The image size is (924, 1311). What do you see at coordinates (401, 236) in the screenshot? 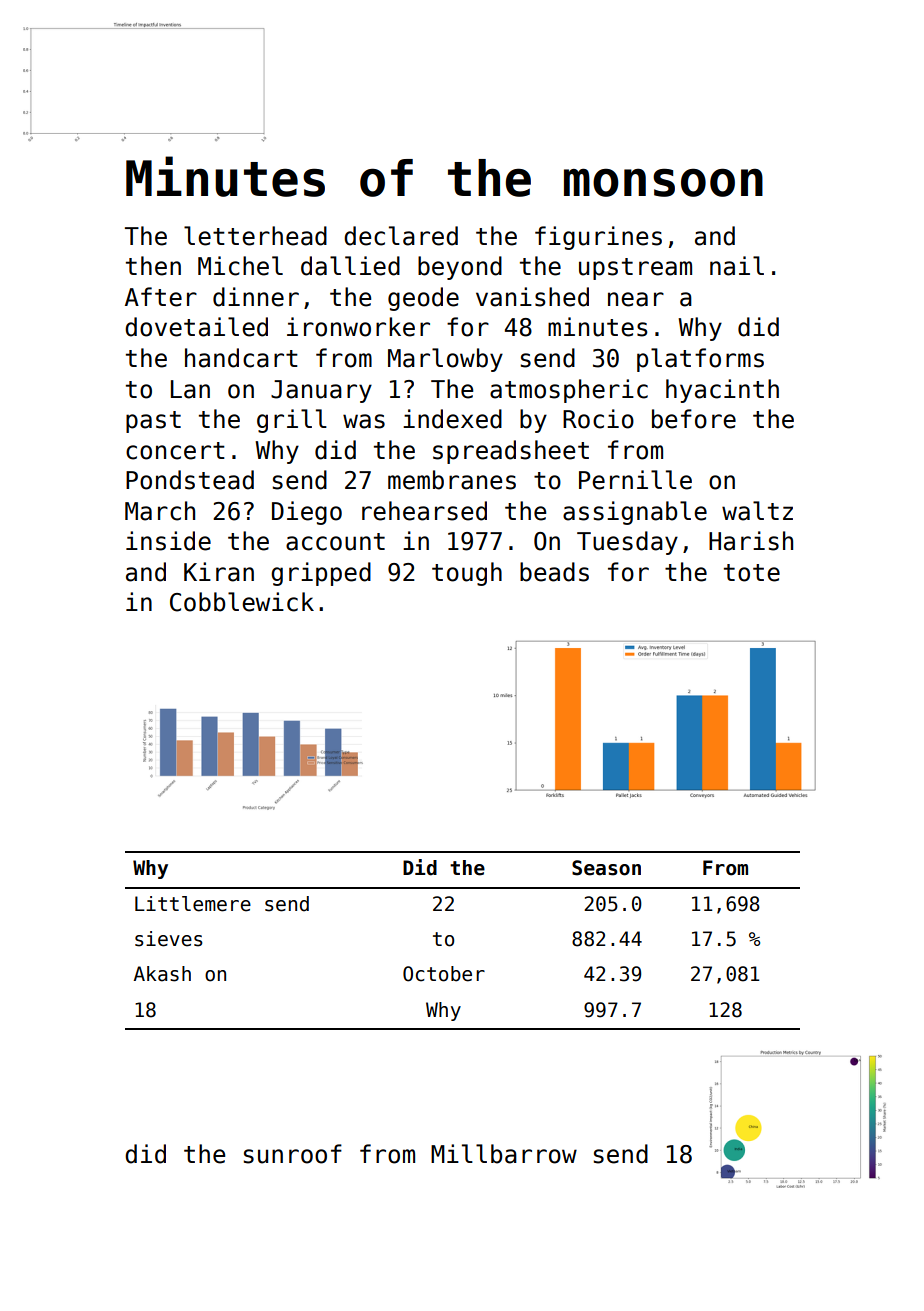
I see `declared` at bounding box center [401, 236].
